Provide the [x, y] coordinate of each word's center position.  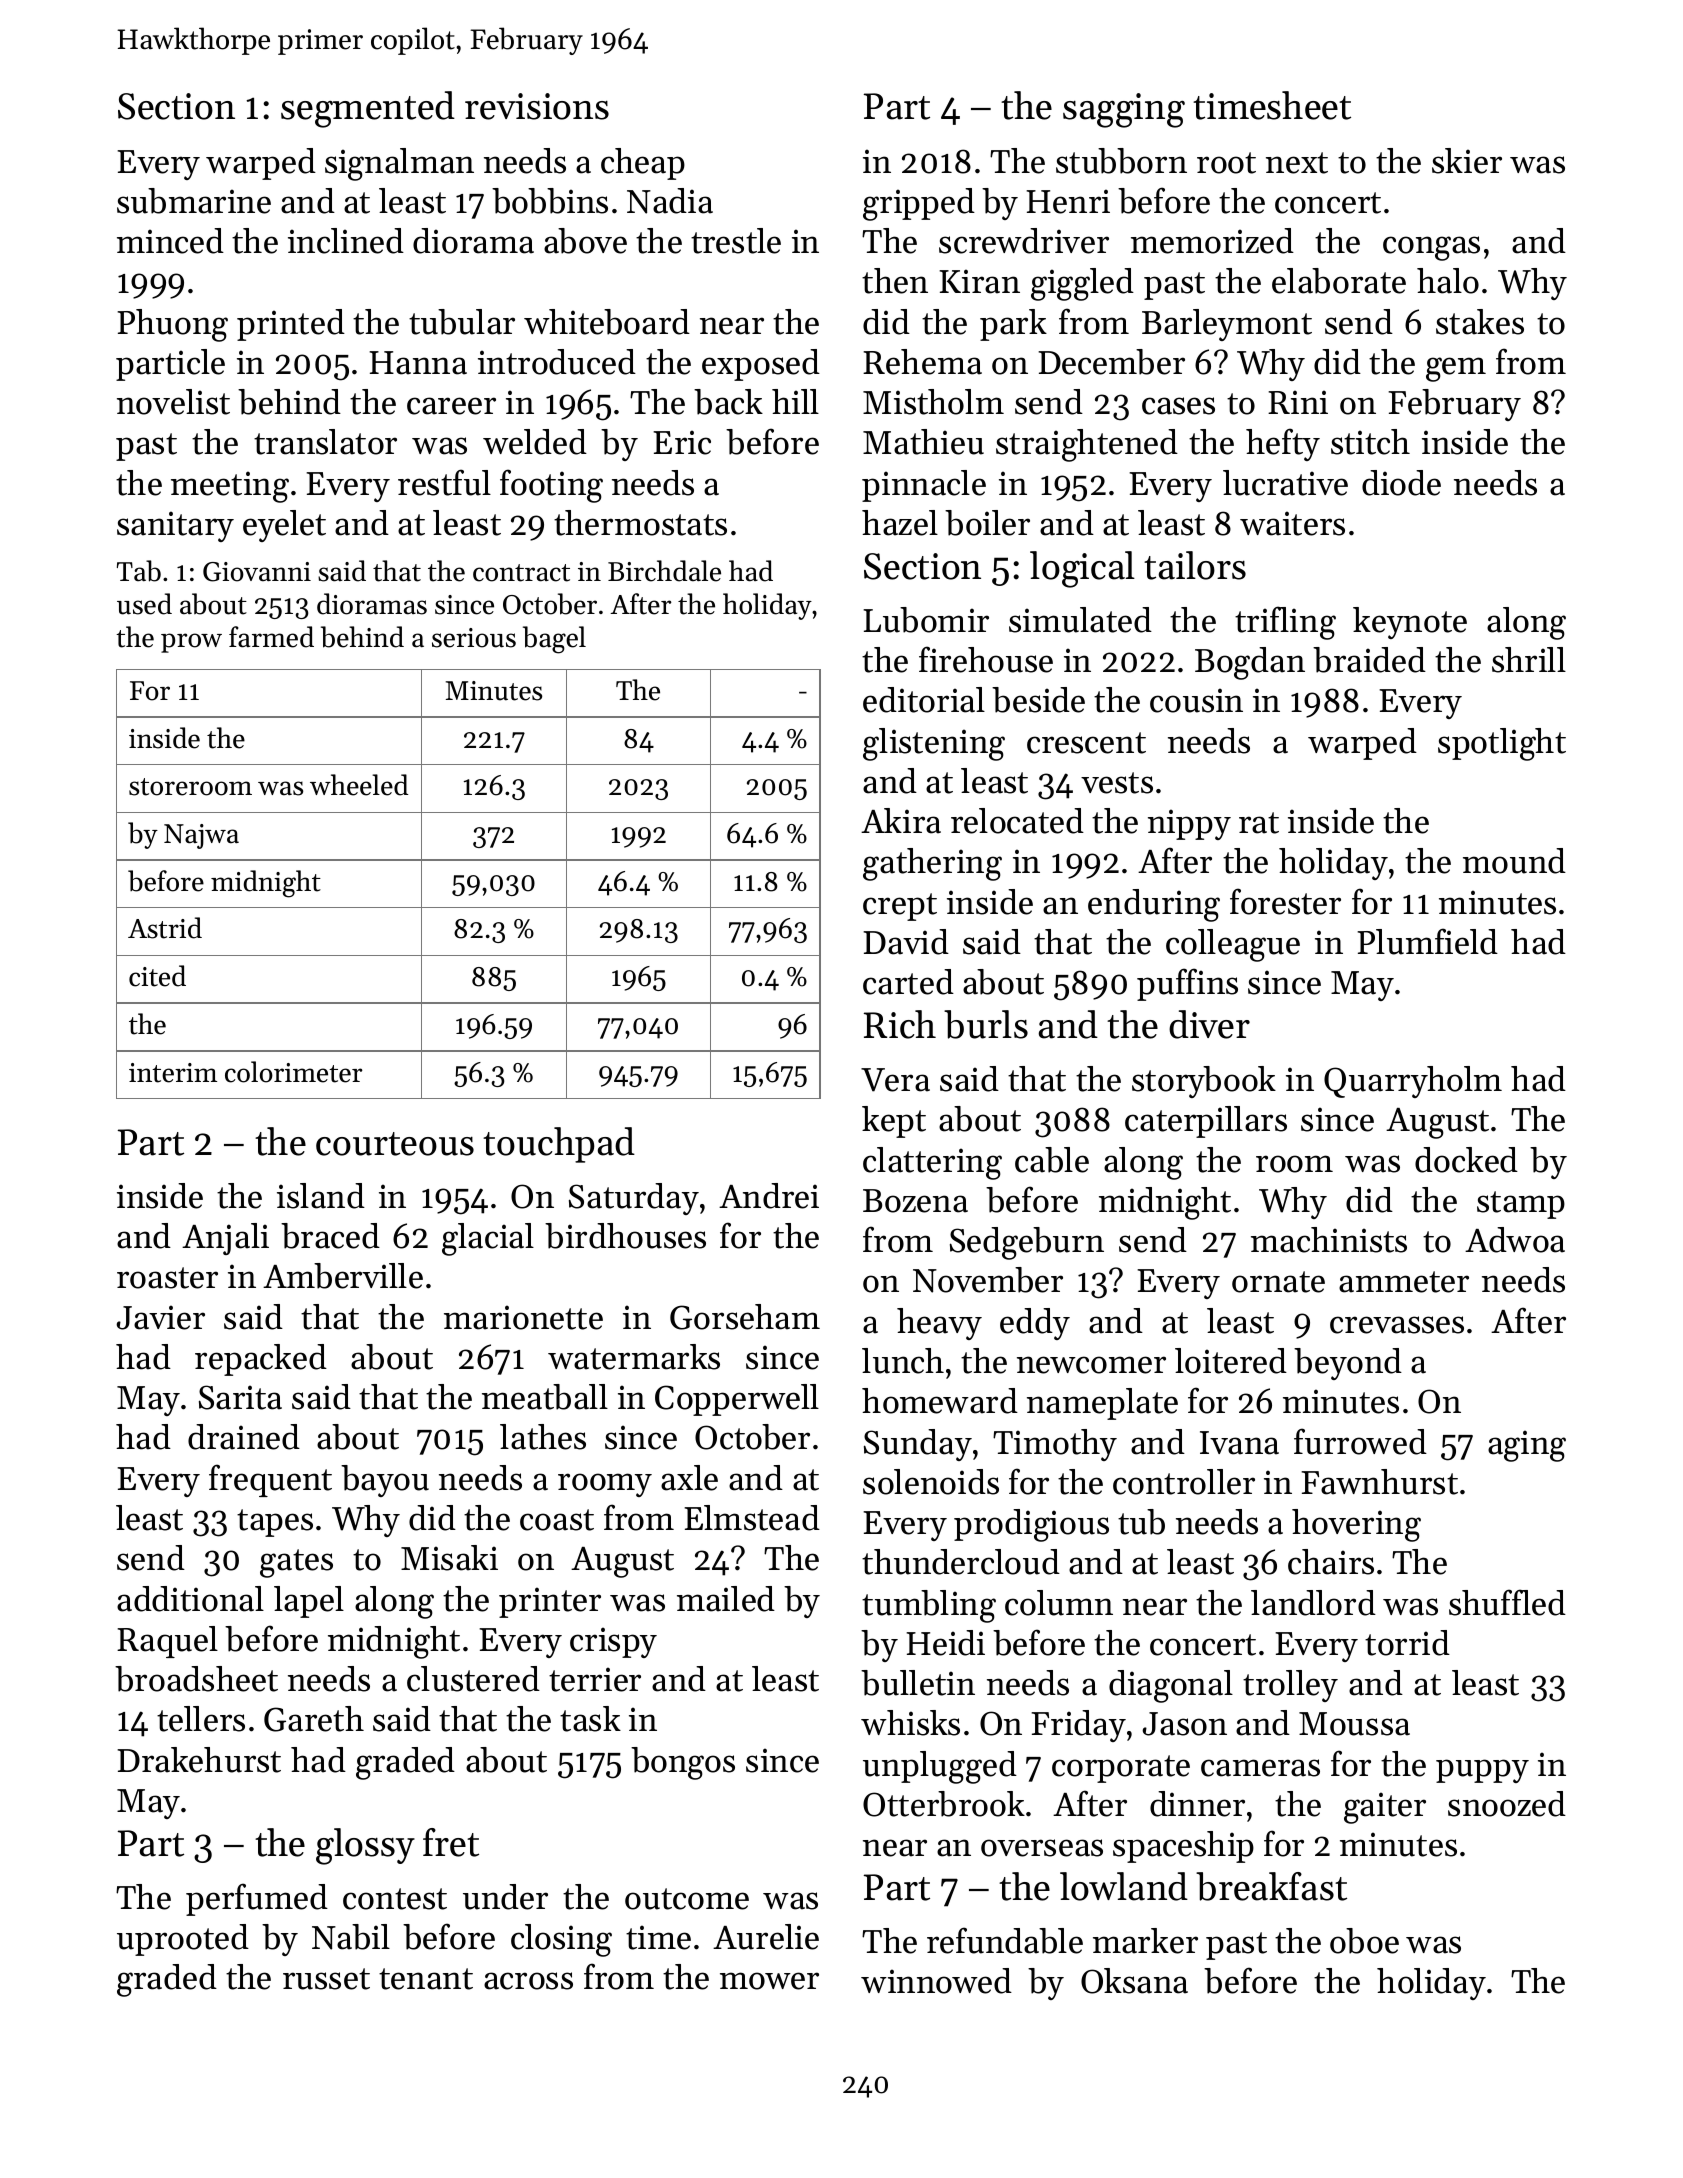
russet [326, 1979]
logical [1082, 569]
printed [291, 325]
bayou [385, 1481]
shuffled [1507, 1602]
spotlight [1502, 744]
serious [474, 638]
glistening [934, 744]
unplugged [940, 1767]
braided [1369, 660]
